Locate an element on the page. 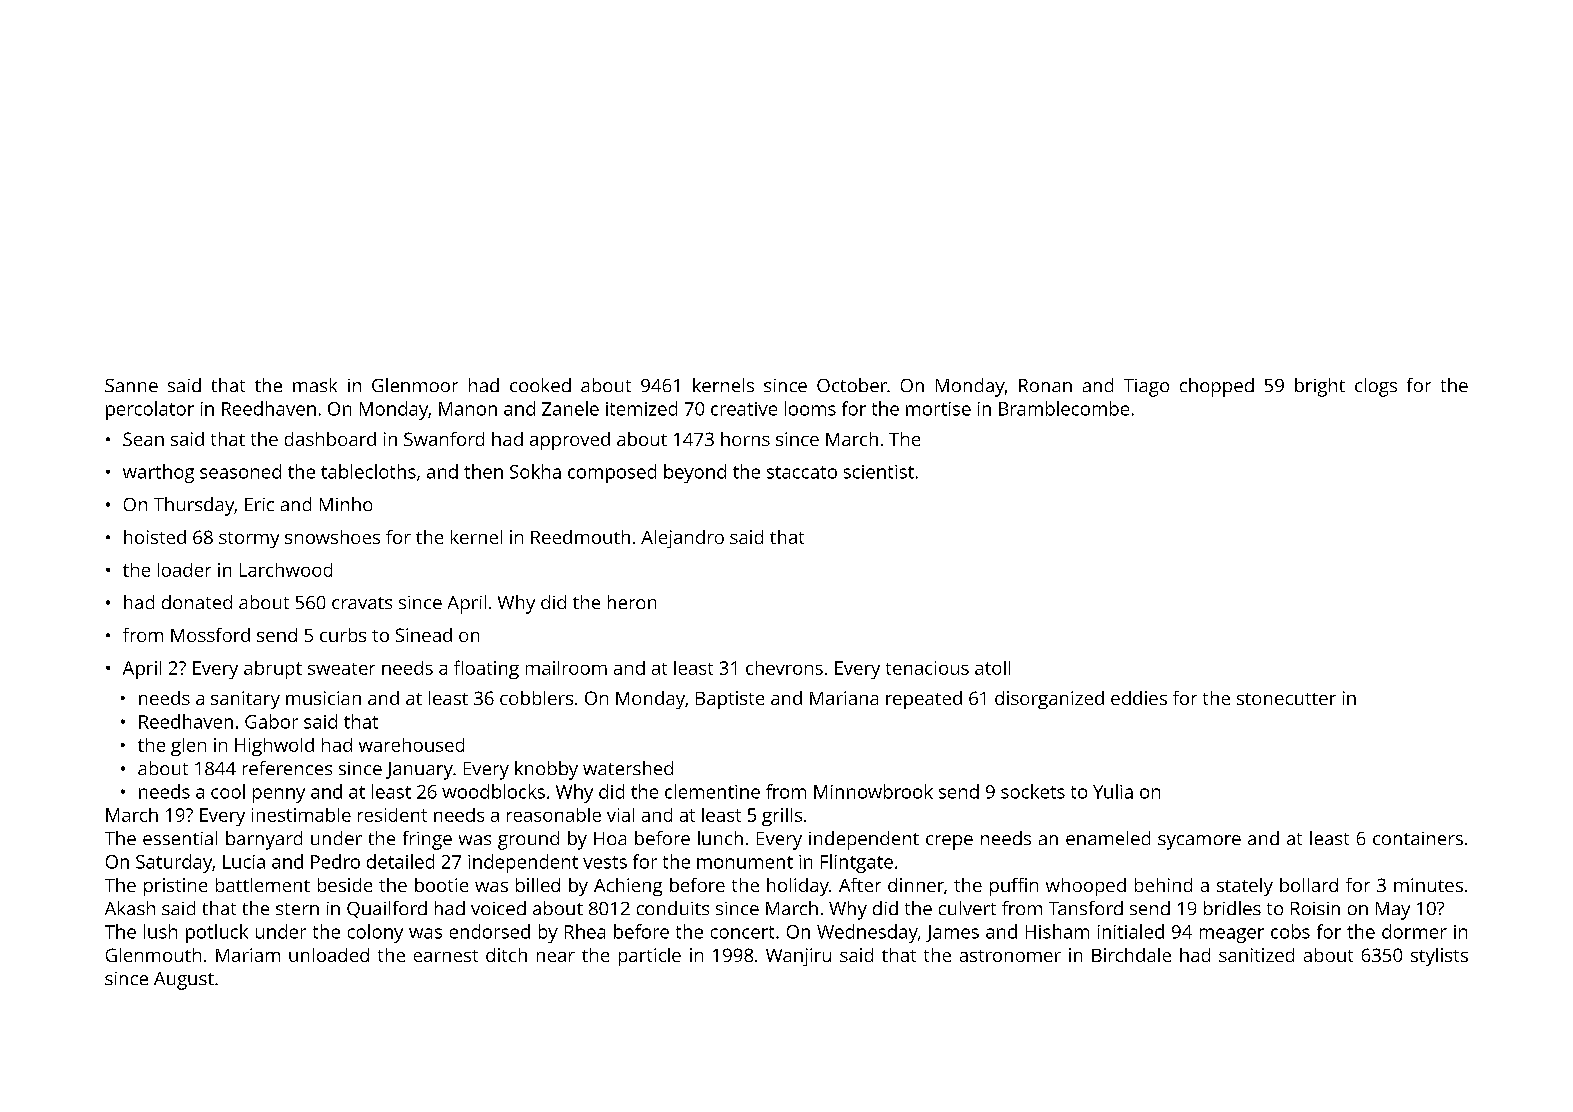 This document has height=1112, width=1573. Mossford is located at coordinates (210, 635).
